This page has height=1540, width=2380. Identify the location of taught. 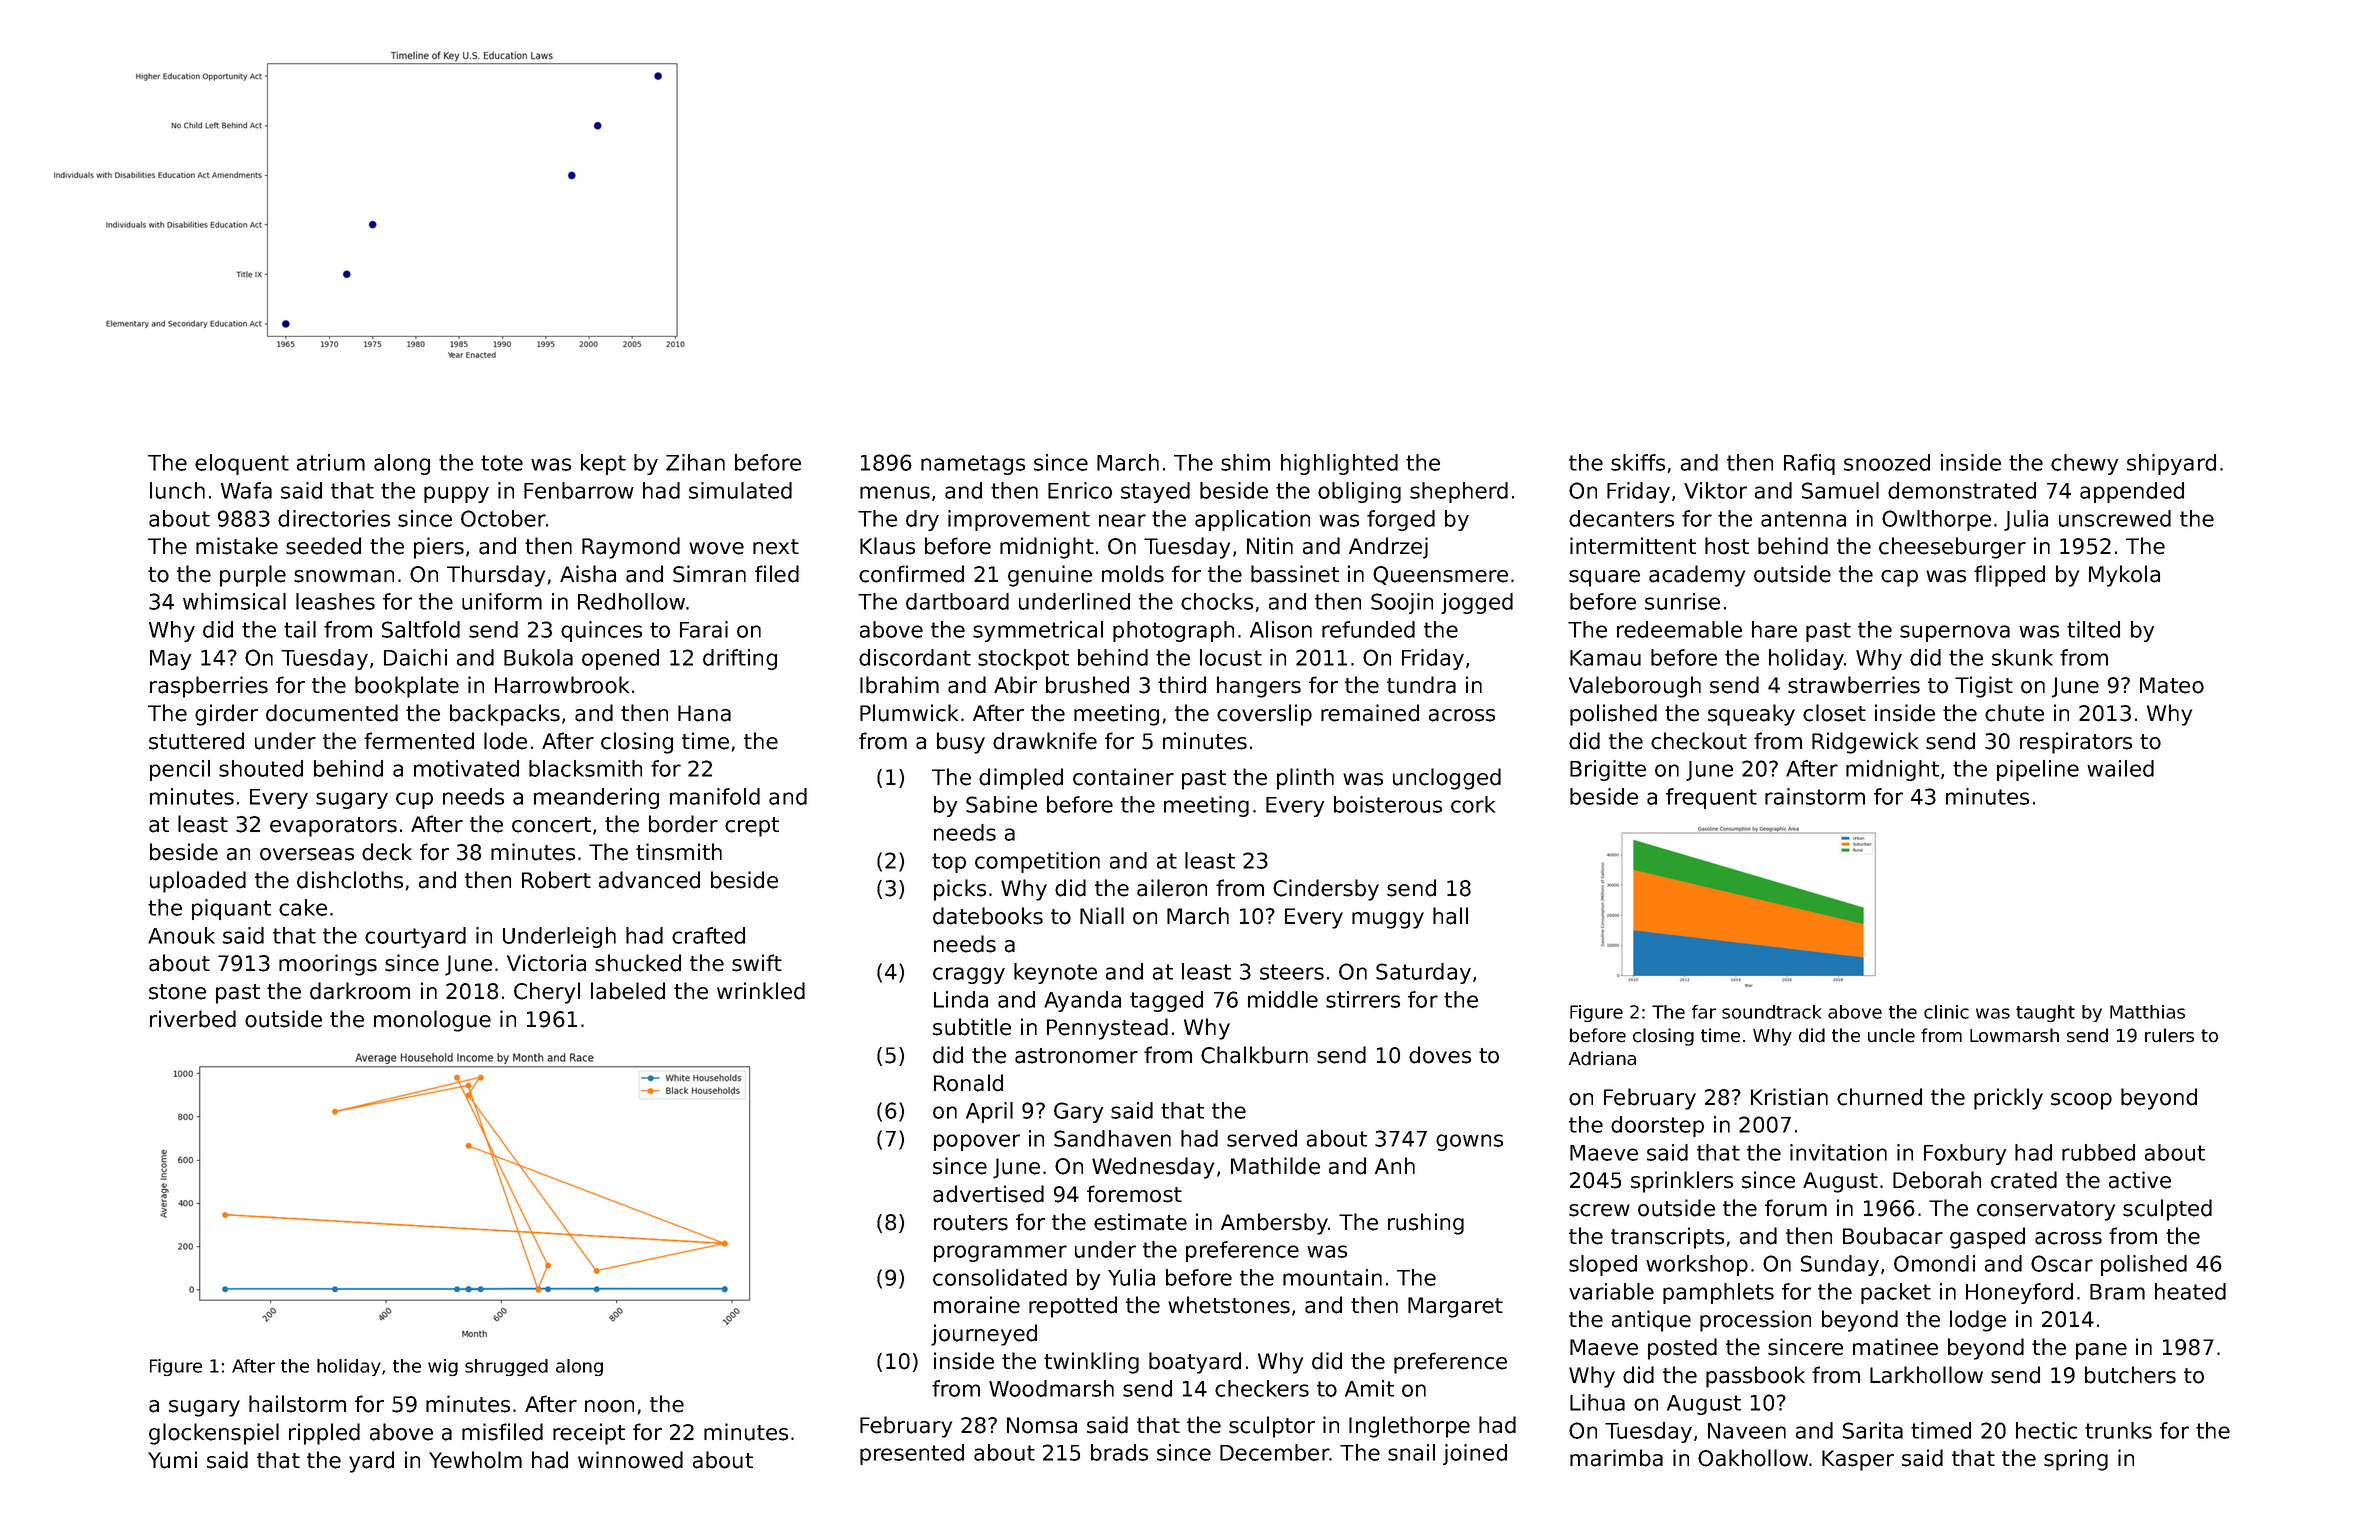
(2045, 1013).
